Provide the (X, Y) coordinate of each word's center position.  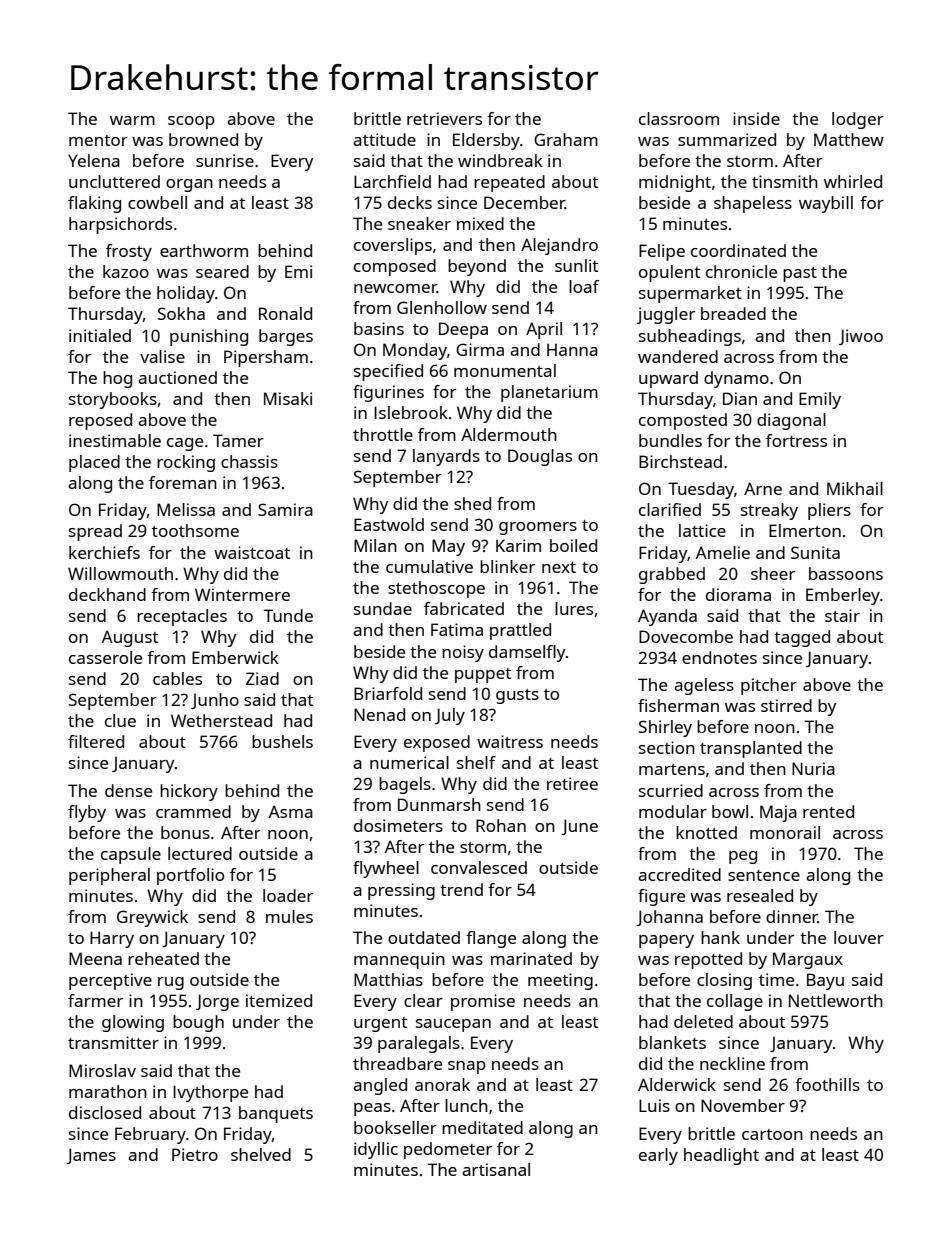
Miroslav (102, 1070)
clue (120, 720)
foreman (183, 482)
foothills (827, 1084)
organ (189, 185)
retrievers (444, 118)
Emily (820, 400)
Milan (375, 545)
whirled (853, 181)
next (559, 567)
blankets (672, 1042)
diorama (738, 594)
